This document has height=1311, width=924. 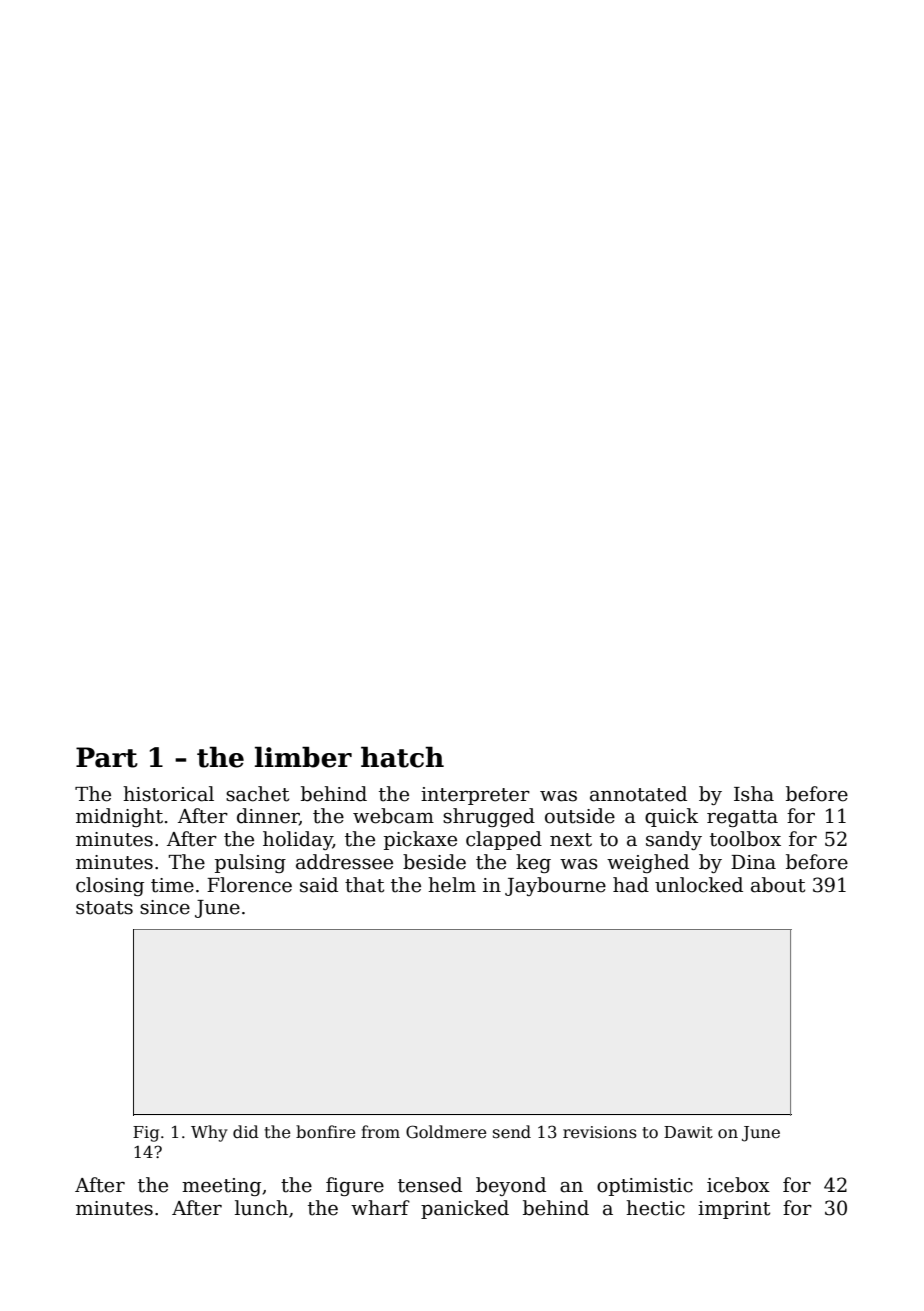 I want to click on webcam, so click(x=393, y=816).
